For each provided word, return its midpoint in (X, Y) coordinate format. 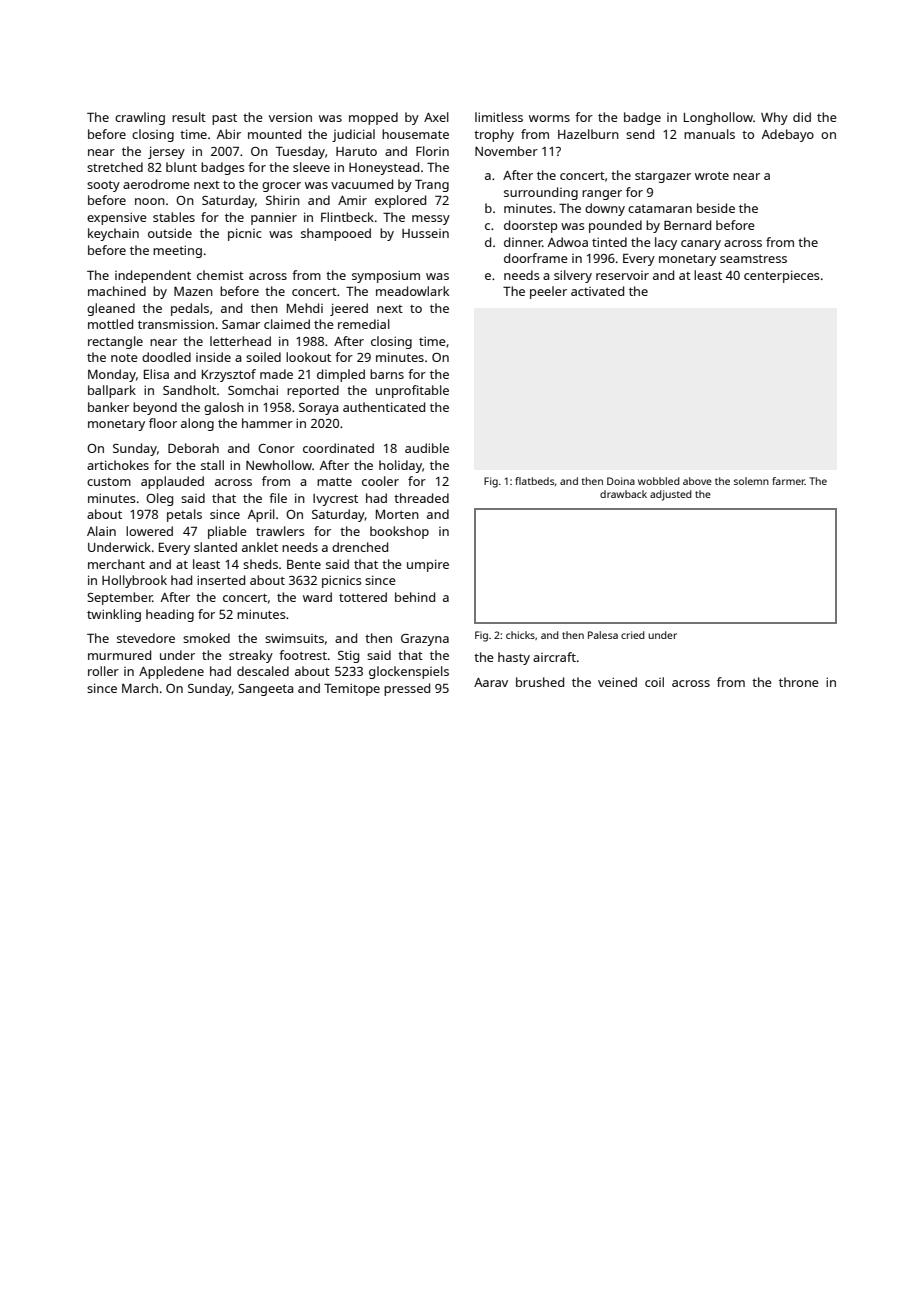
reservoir (622, 275)
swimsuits (294, 638)
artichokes (118, 465)
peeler (548, 292)
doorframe (536, 258)
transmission (176, 324)
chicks (520, 635)
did (802, 117)
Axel (436, 117)
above (697, 481)
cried (633, 635)
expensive (117, 218)
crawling (140, 118)
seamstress (753, 259)
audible (427, 448)
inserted (221, 580)
